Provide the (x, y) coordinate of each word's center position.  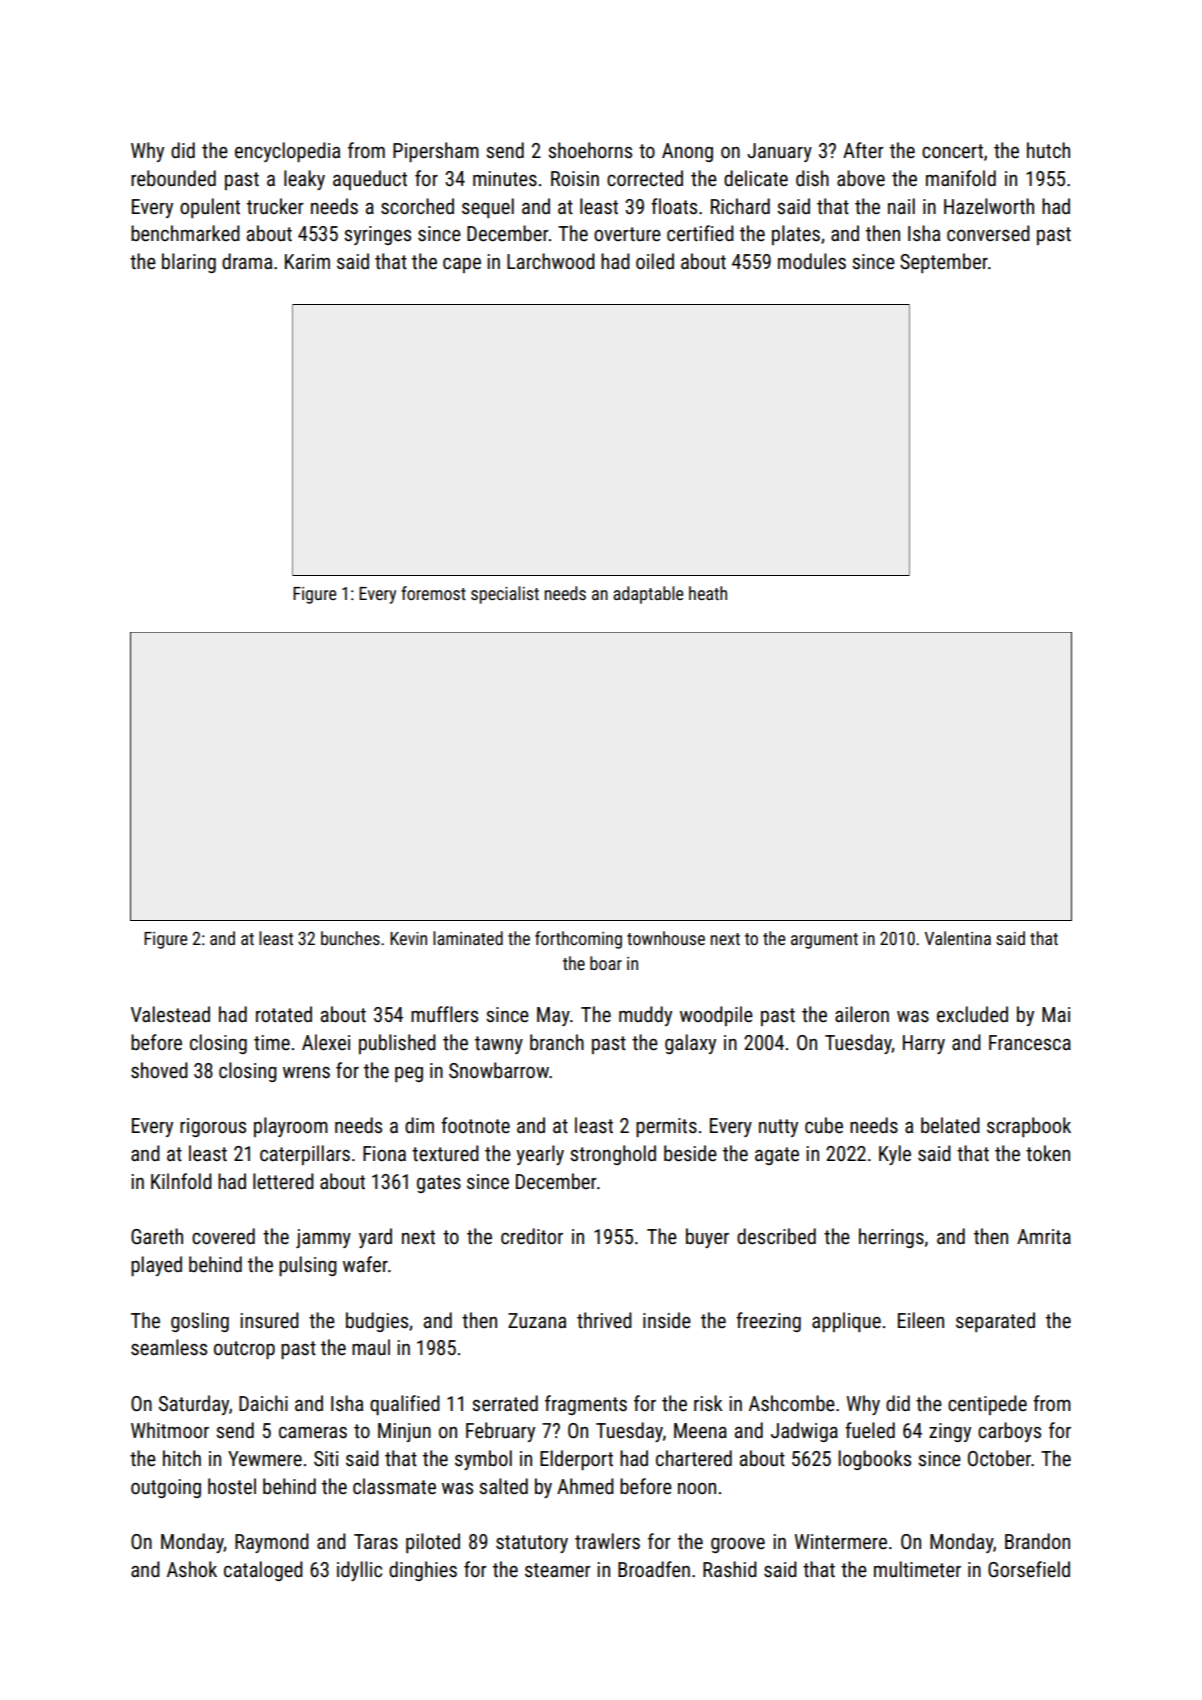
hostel (232, 1486)
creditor (532, 1236)
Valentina (958, 938)
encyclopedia (287, 152)
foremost (433, 593)
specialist (505, 595)
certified (700, 233)
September (944, 263)
